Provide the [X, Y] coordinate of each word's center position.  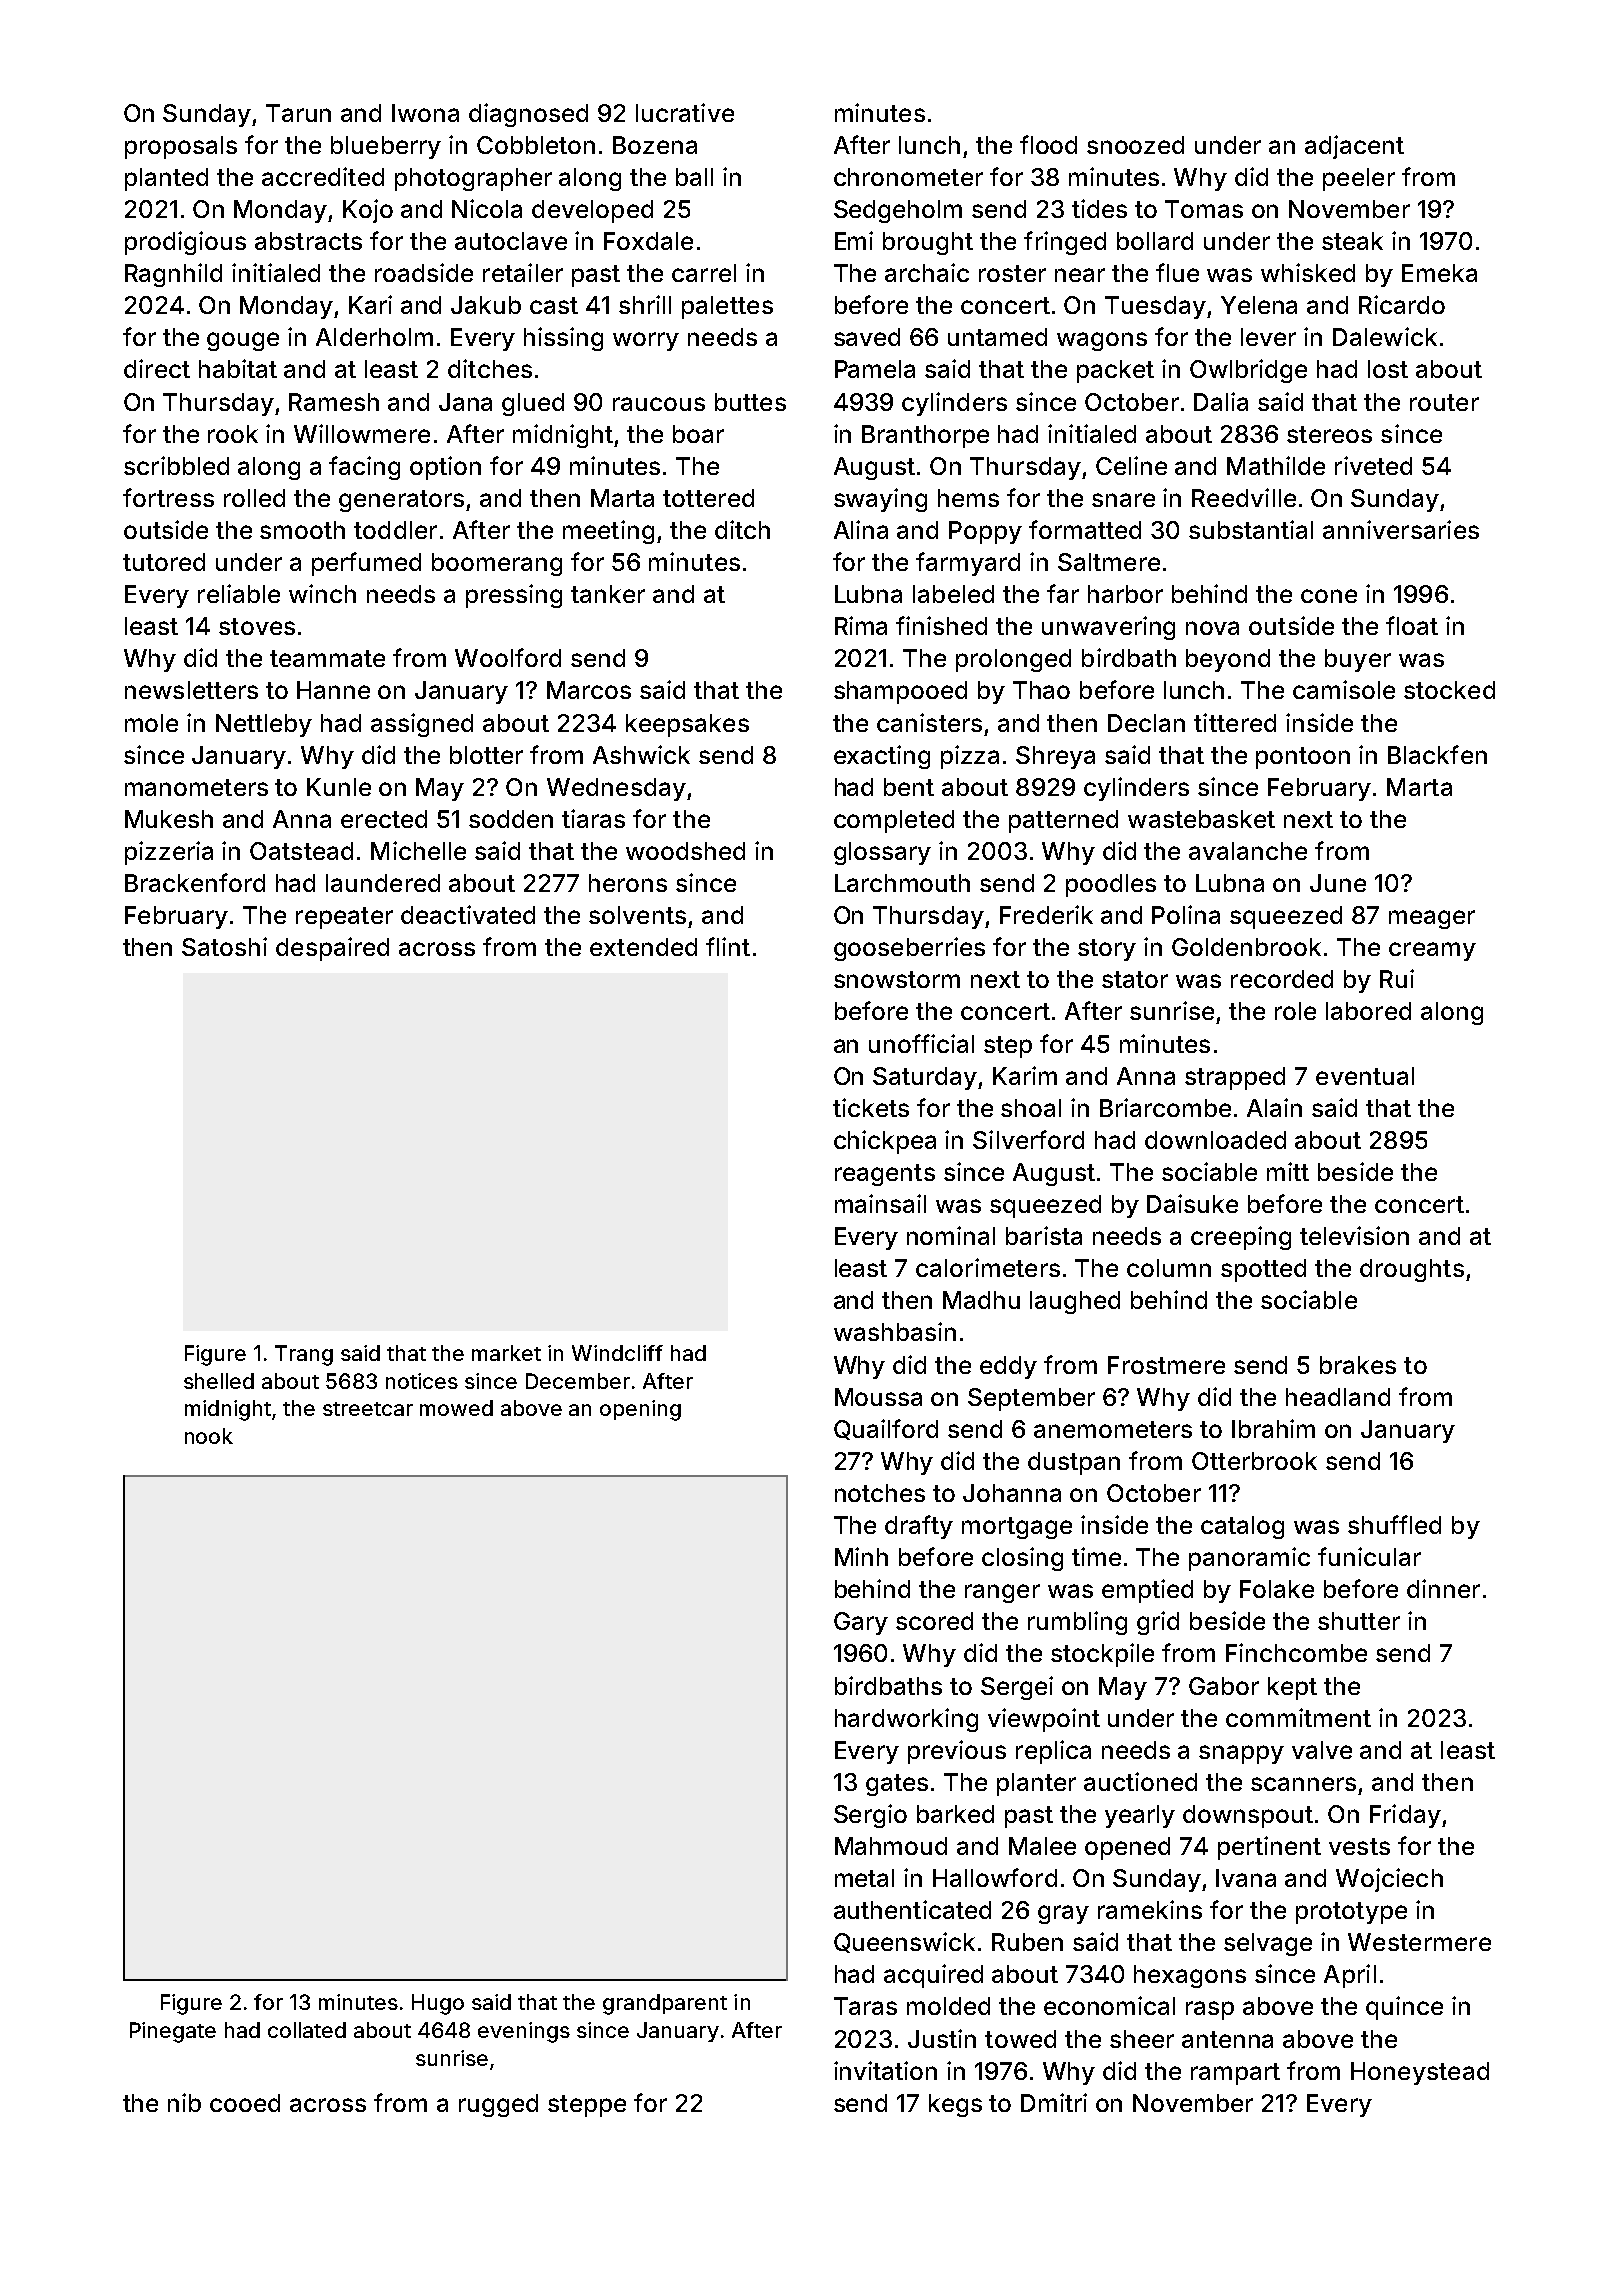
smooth [302, 530]
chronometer [908, 177]
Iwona [425, 113]
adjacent [1354, 147]
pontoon [1303, 758]
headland [1338, 1397]
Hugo [438, 2004]
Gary [861, 1623]
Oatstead [301, 851]
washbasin [895, 1331]
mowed [456, 1408]
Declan [1146, 723]
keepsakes [687, 725]
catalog [1242, 1527]
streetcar [368, 1409]
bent [909, 787]
